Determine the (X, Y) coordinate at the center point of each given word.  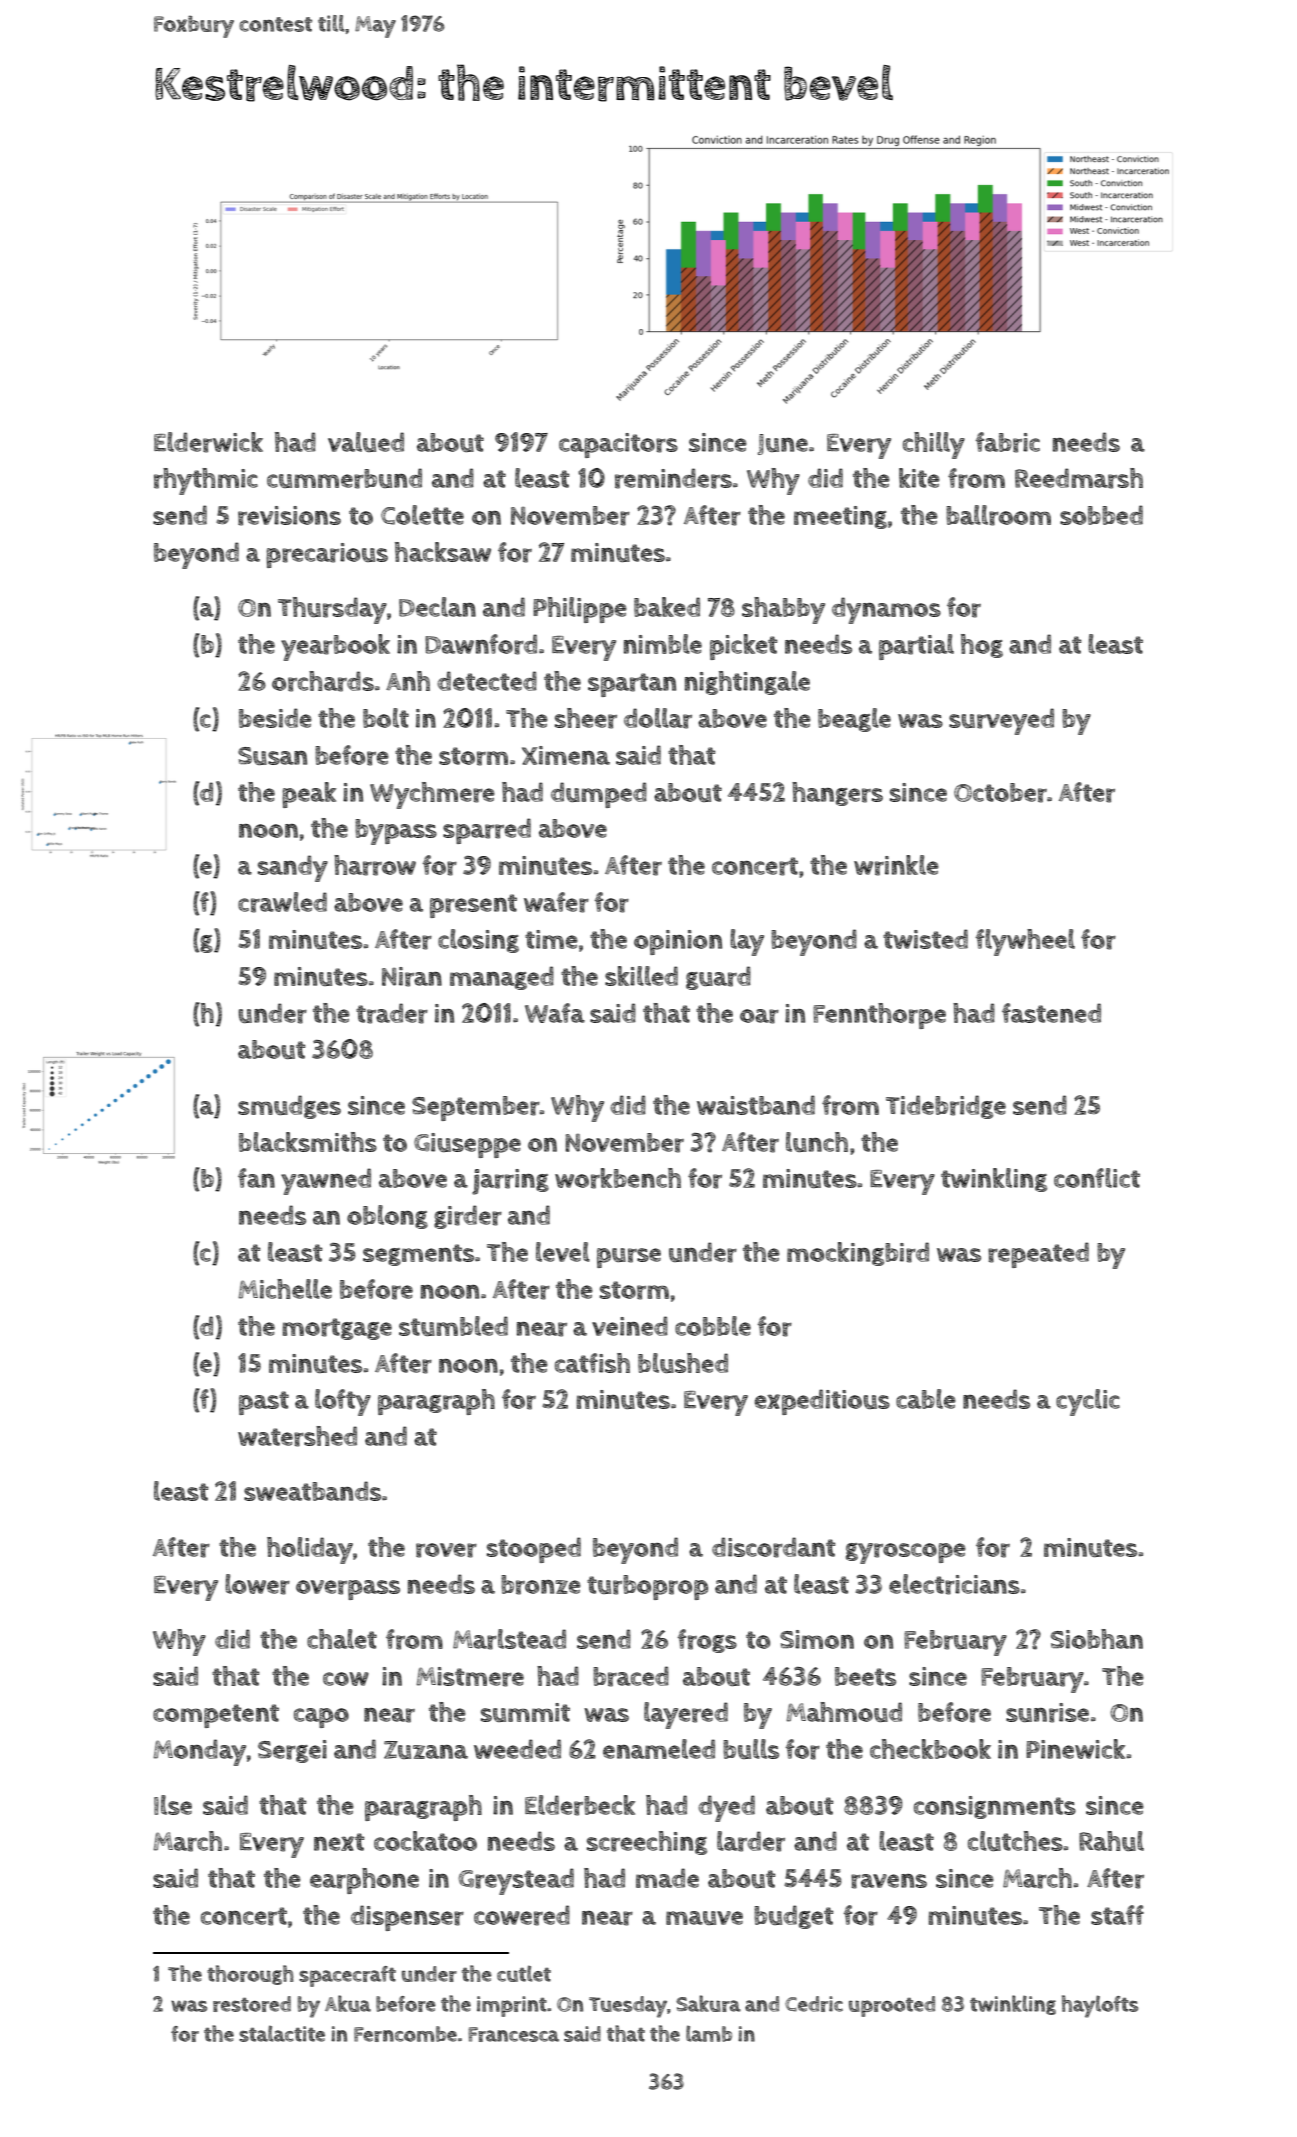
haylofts (1100, 2006)
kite (919, 478)
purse (629, 1258)
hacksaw (443, 552)
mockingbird (858, 1254)
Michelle (285, 1289)
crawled (282, 902)
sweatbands (312, 1491)
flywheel (1025, 942)
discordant (773, 1547)
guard (718, 978)
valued (366, 442)
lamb (709, 2033)
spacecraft (347, 1976)
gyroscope (906, 1553)
